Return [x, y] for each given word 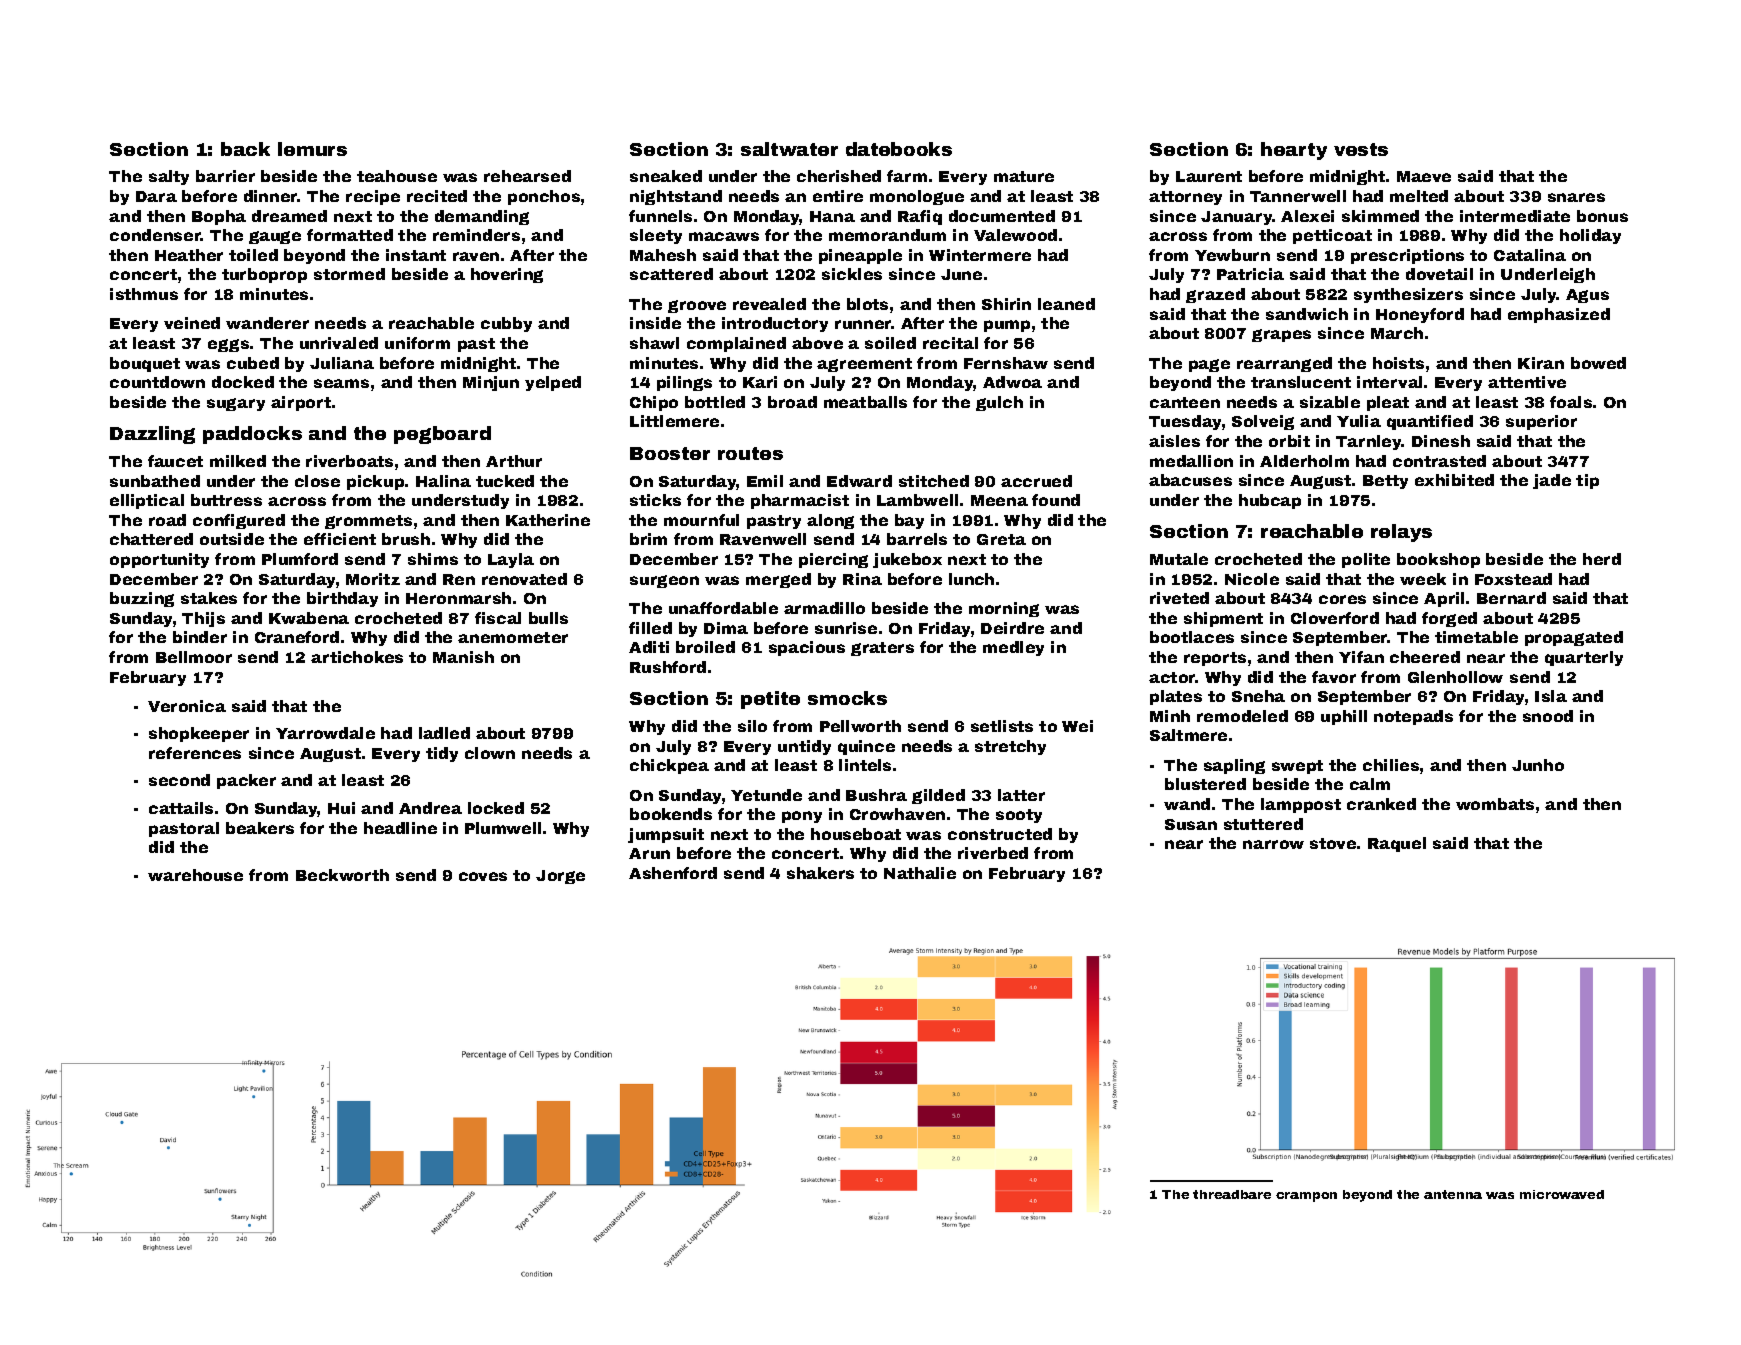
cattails [181, 808]
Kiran [1541, 363]
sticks [655, 500]
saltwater [789, 149]
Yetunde [766, 795]
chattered [151, 539]
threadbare [1232, 1194]
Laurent [1209, 176]
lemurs [312, 149]
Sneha [1258, 696]
